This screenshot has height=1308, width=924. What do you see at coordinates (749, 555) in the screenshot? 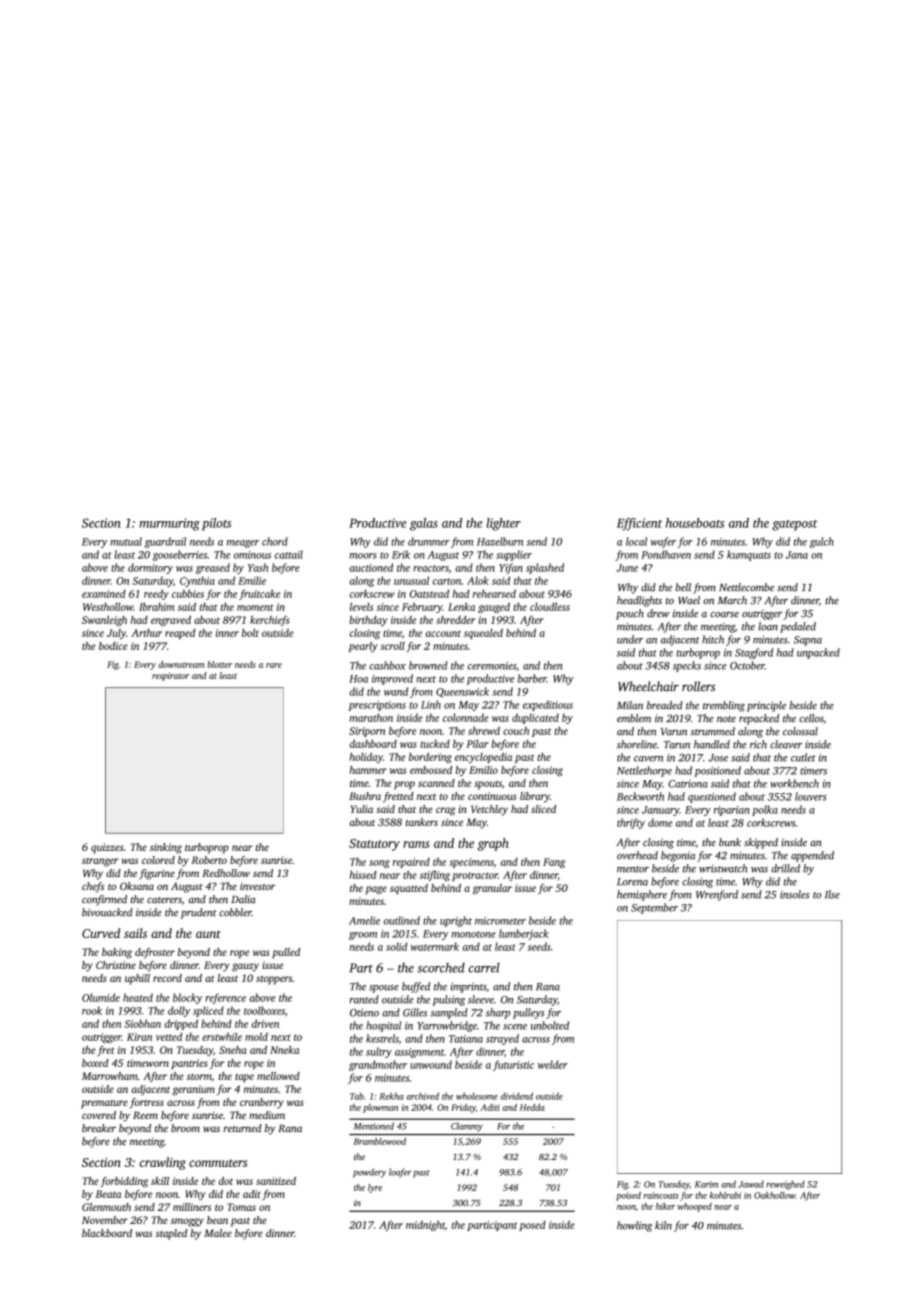
I see `kumquats` at bounding box center [749, 555].
